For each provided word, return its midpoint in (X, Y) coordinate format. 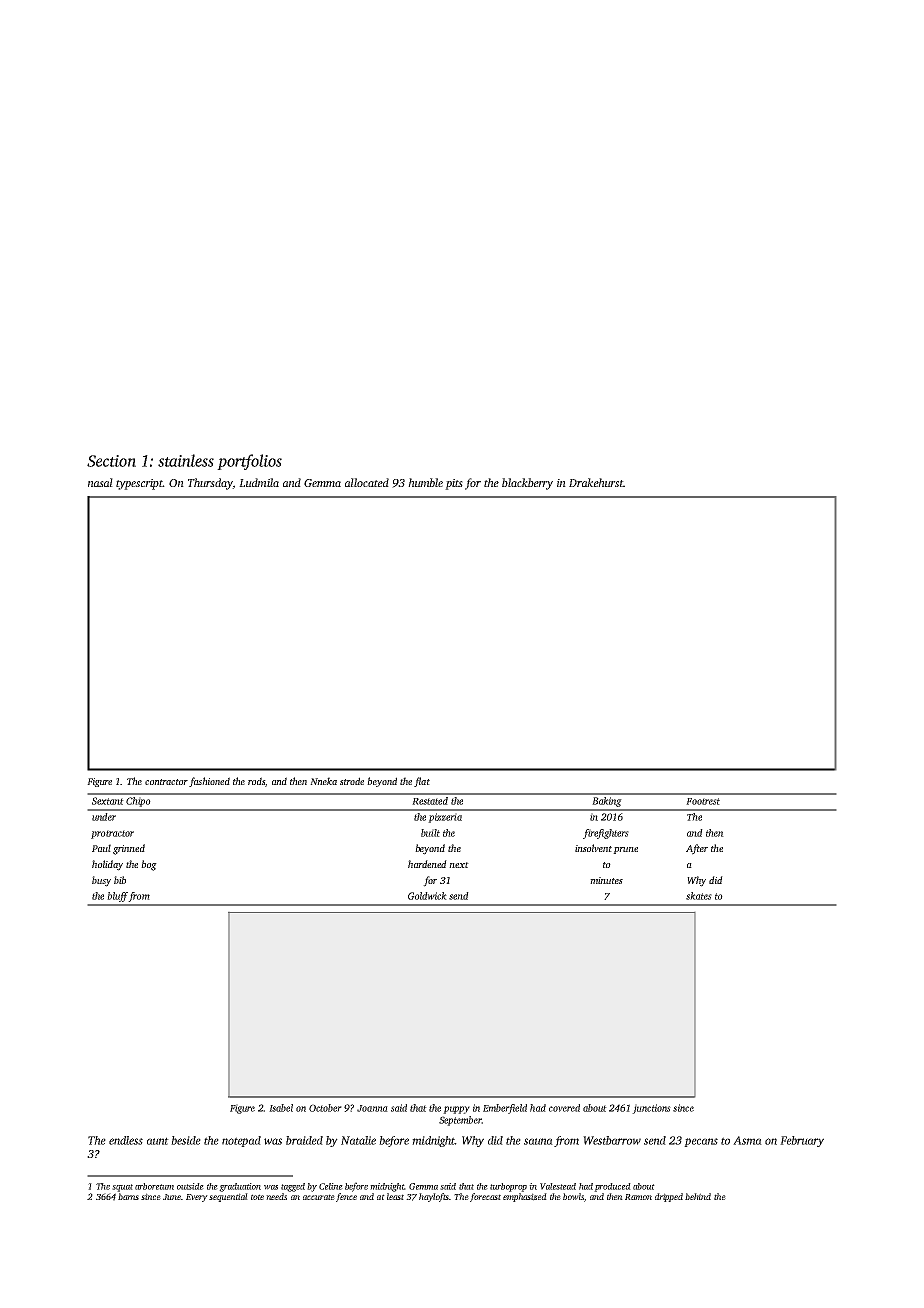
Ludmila (259, 482)
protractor (112, 834)
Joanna (372, 1108)
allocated (367, 482)
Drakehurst (596, 482)
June (172, 1197)
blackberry (527, 484)
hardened (427, 864)
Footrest (703, 801)
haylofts (434, 1197)
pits (454, 484)
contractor (166, 782)
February (802, 1141)
